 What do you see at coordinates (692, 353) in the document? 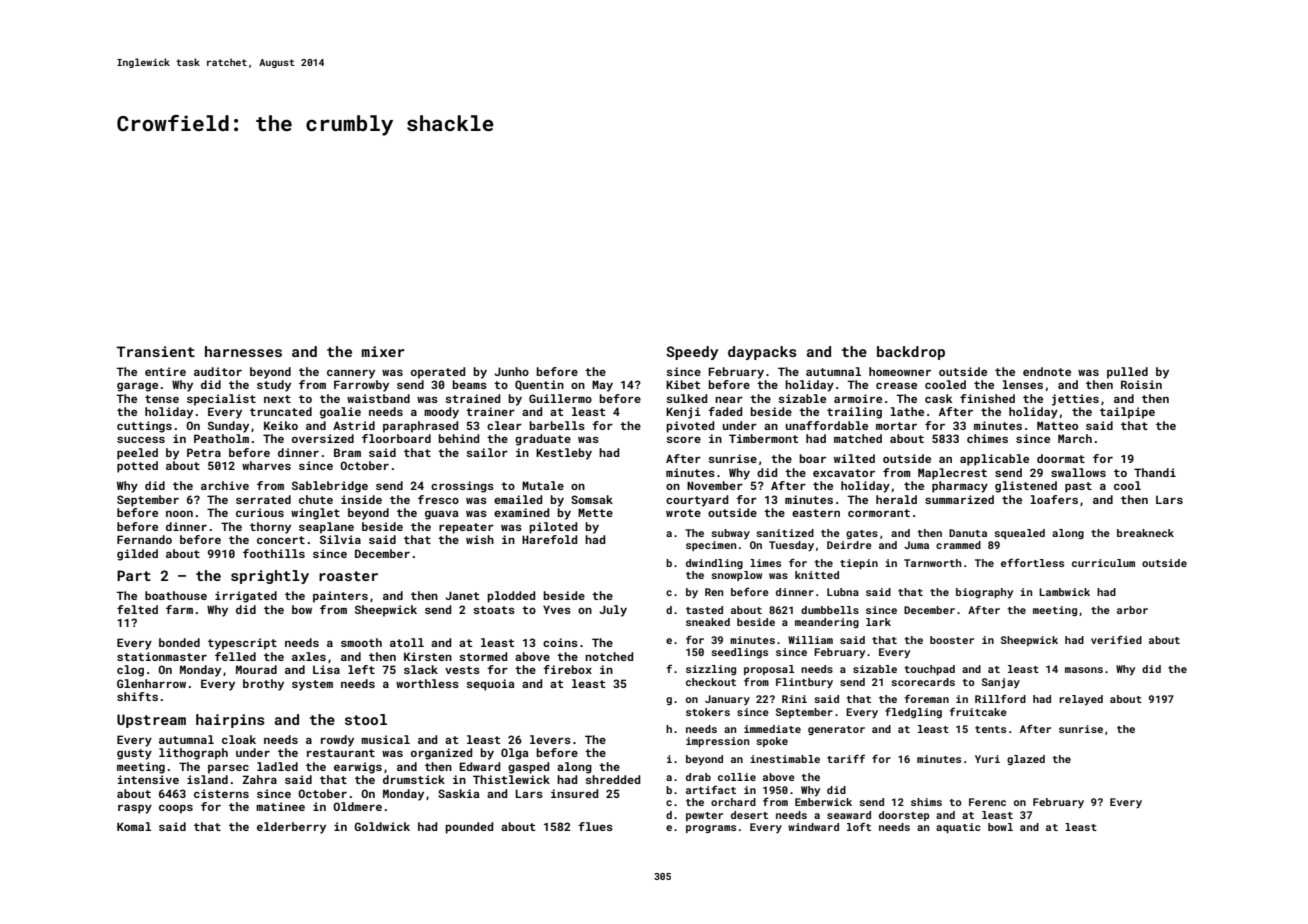
I see `Speedy` at bounding box center [692, 353].
